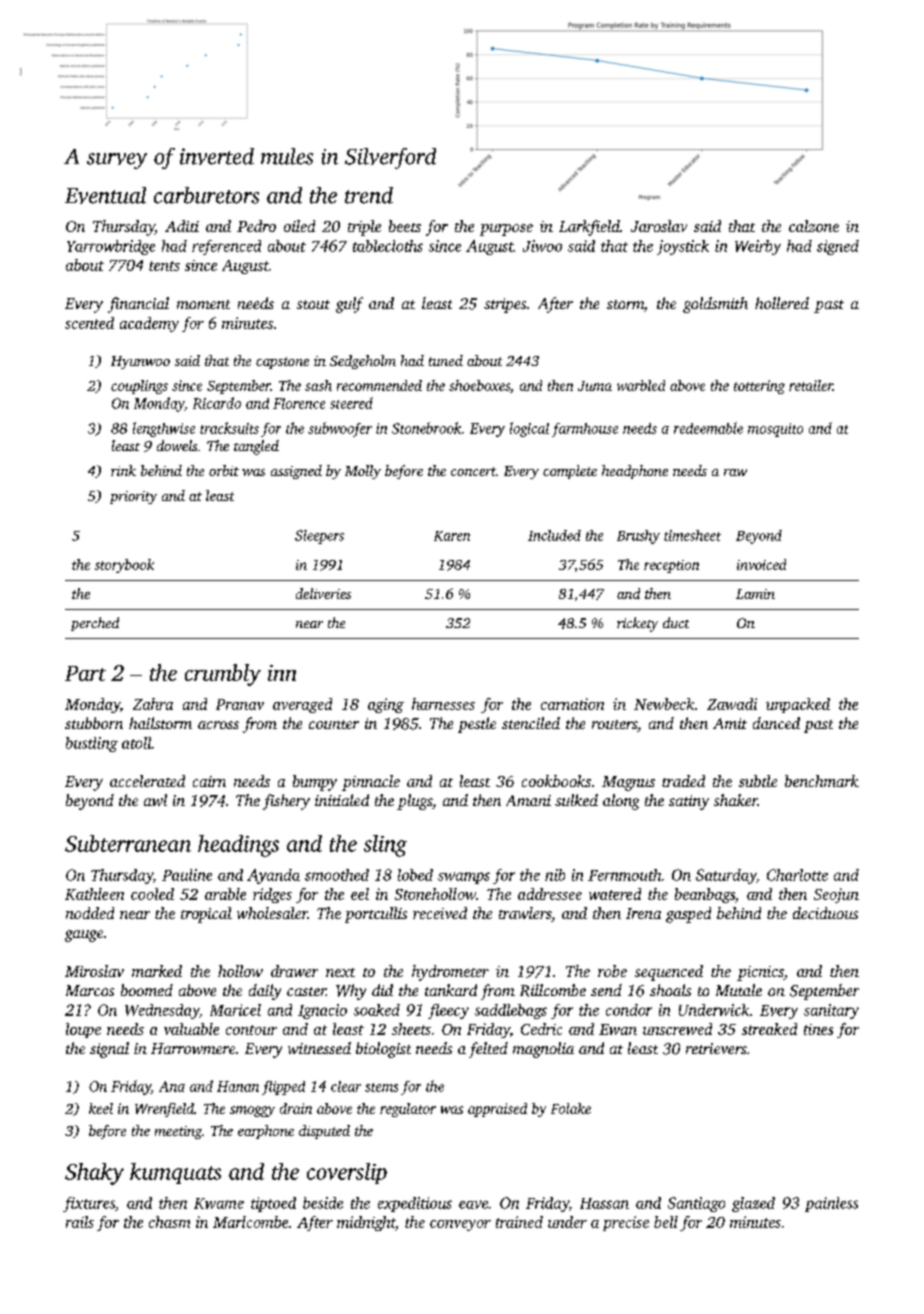 Image resolution: width=924 pixels, height=1314 pixels. I want to click on unpacked, so click(798, 705).
